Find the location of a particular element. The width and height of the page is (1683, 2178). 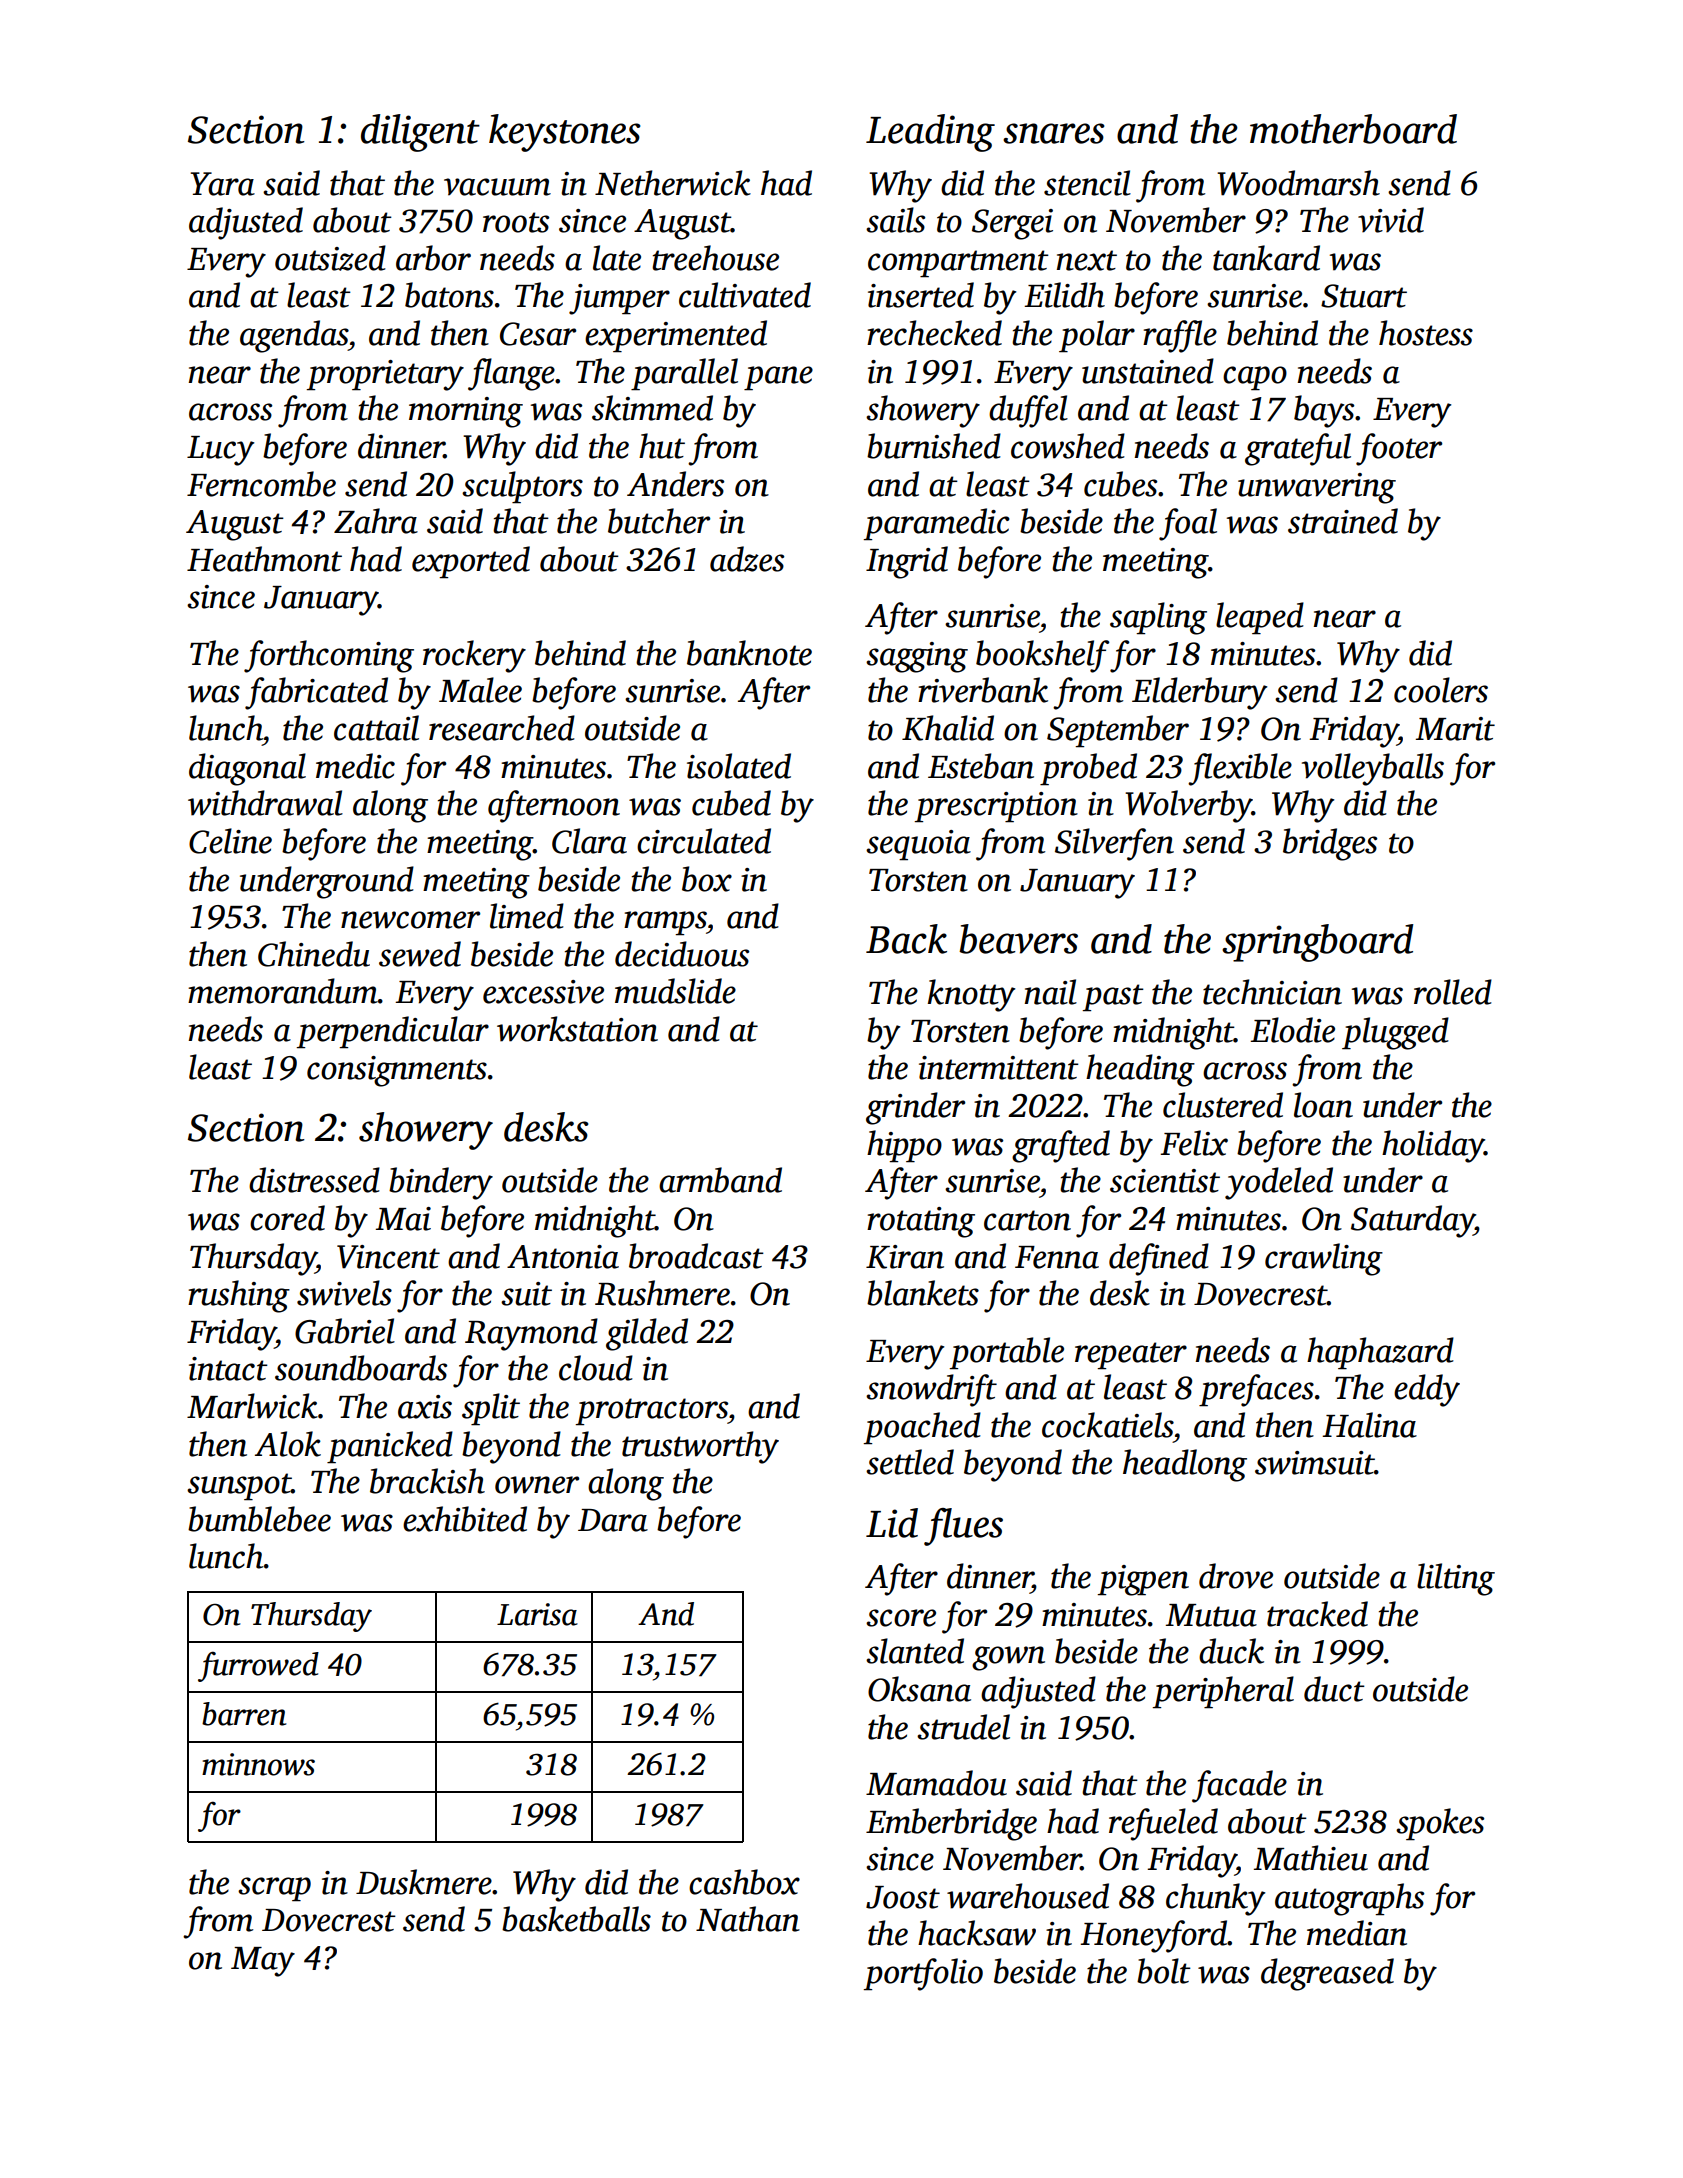

Antonia is located at coordinates (563, 1257).
